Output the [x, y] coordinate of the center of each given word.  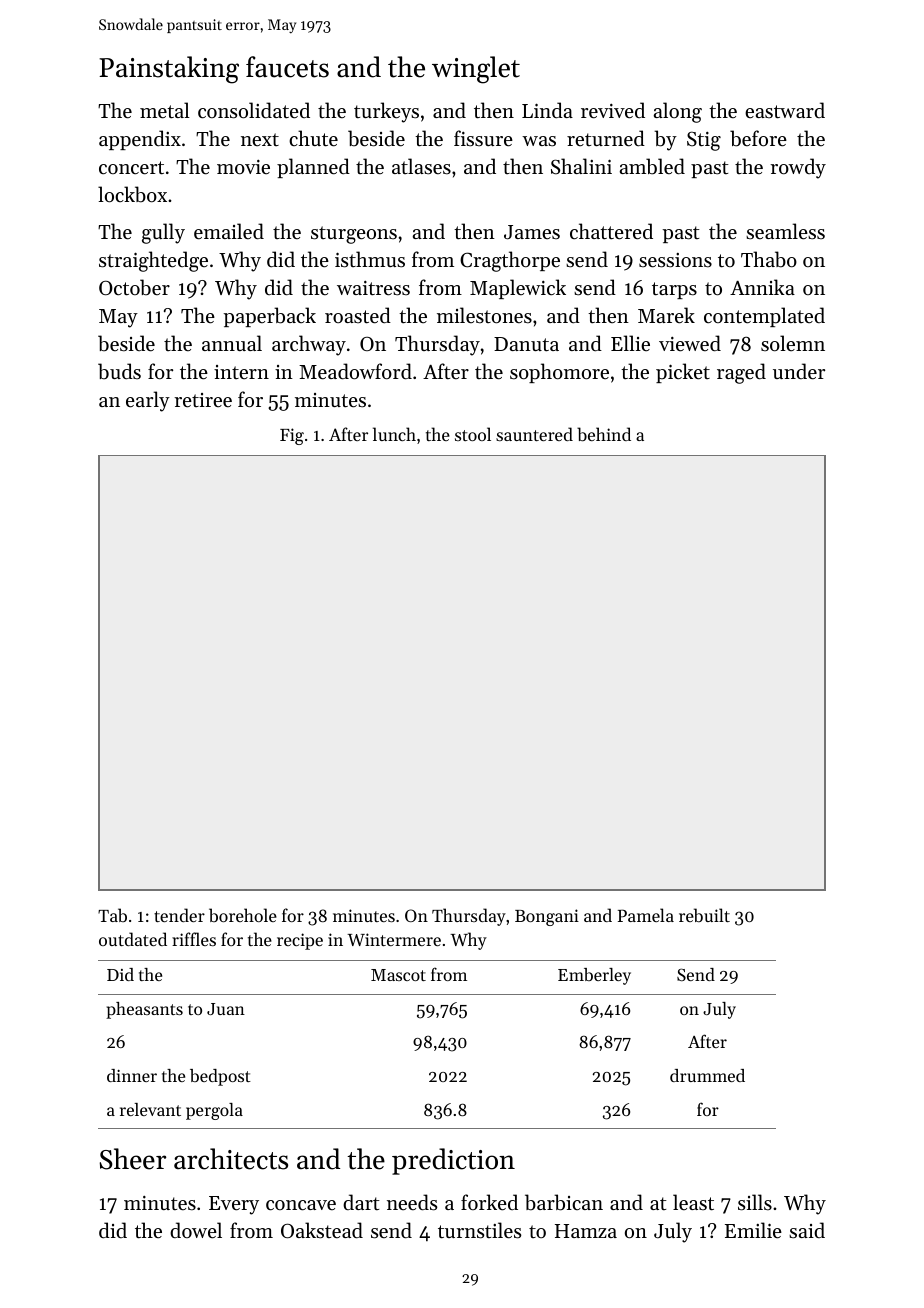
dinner [132, 1075]
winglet [476, 70]
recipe [300, 941]
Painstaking [169, 70]
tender [179, 915]
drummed [707, 1075]
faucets [287, 67]
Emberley [594, 976]
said [807, 1230]
